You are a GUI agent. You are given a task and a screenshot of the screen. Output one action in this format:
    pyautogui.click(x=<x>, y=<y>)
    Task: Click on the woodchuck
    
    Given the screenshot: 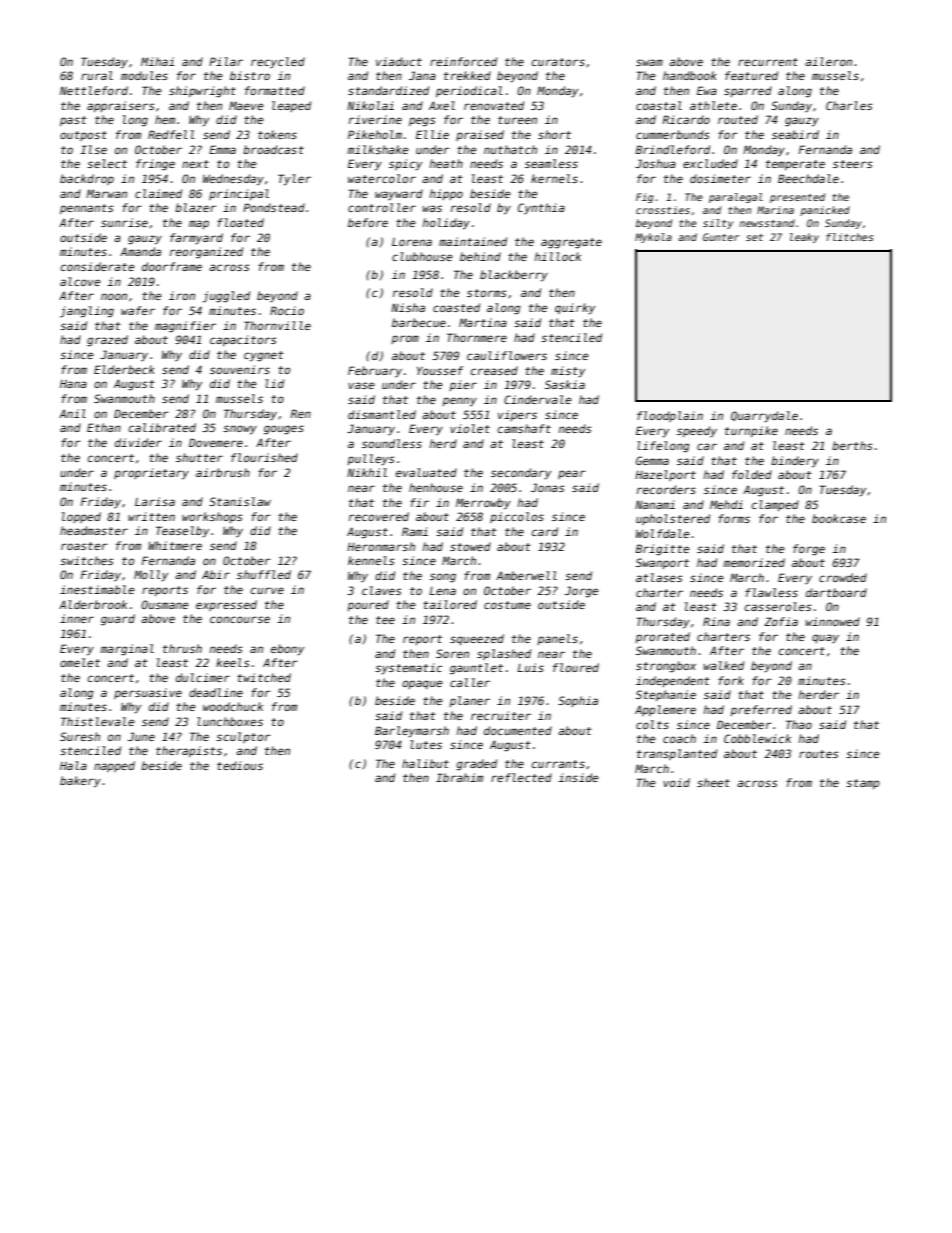 What is the action you would take?
    pyautogui.click(x=233, y=706)
